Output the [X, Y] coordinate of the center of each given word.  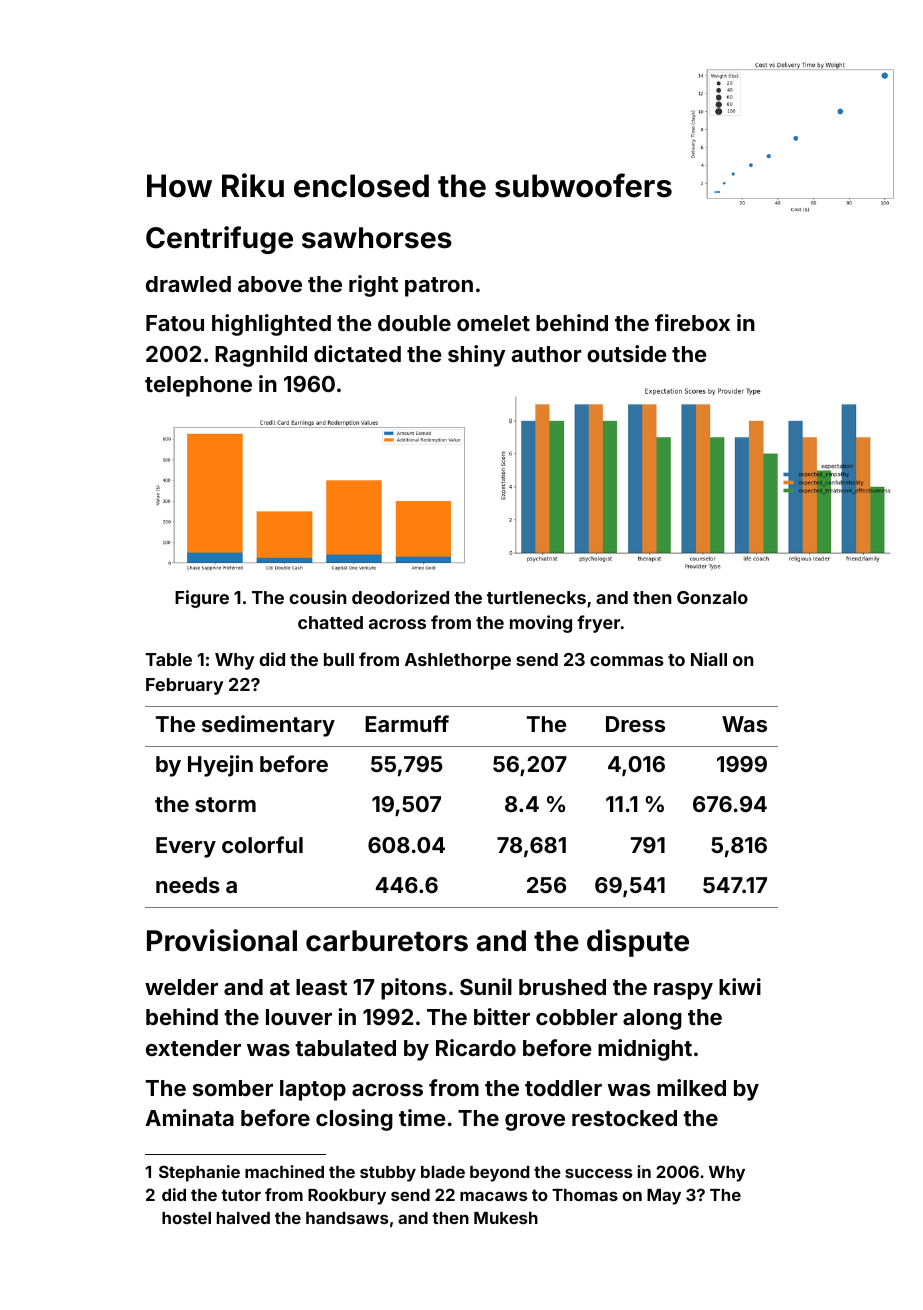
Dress [635, 724]
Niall [709, 659]
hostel [186, 1218]
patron [439, 287]
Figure [202, 599]
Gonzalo [712, 597]
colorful [262, 844]
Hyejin [220, 766]
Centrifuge [219, 240]
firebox [692, 322]
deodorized [400, 597]
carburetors [387, 941]
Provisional [222, 940]
